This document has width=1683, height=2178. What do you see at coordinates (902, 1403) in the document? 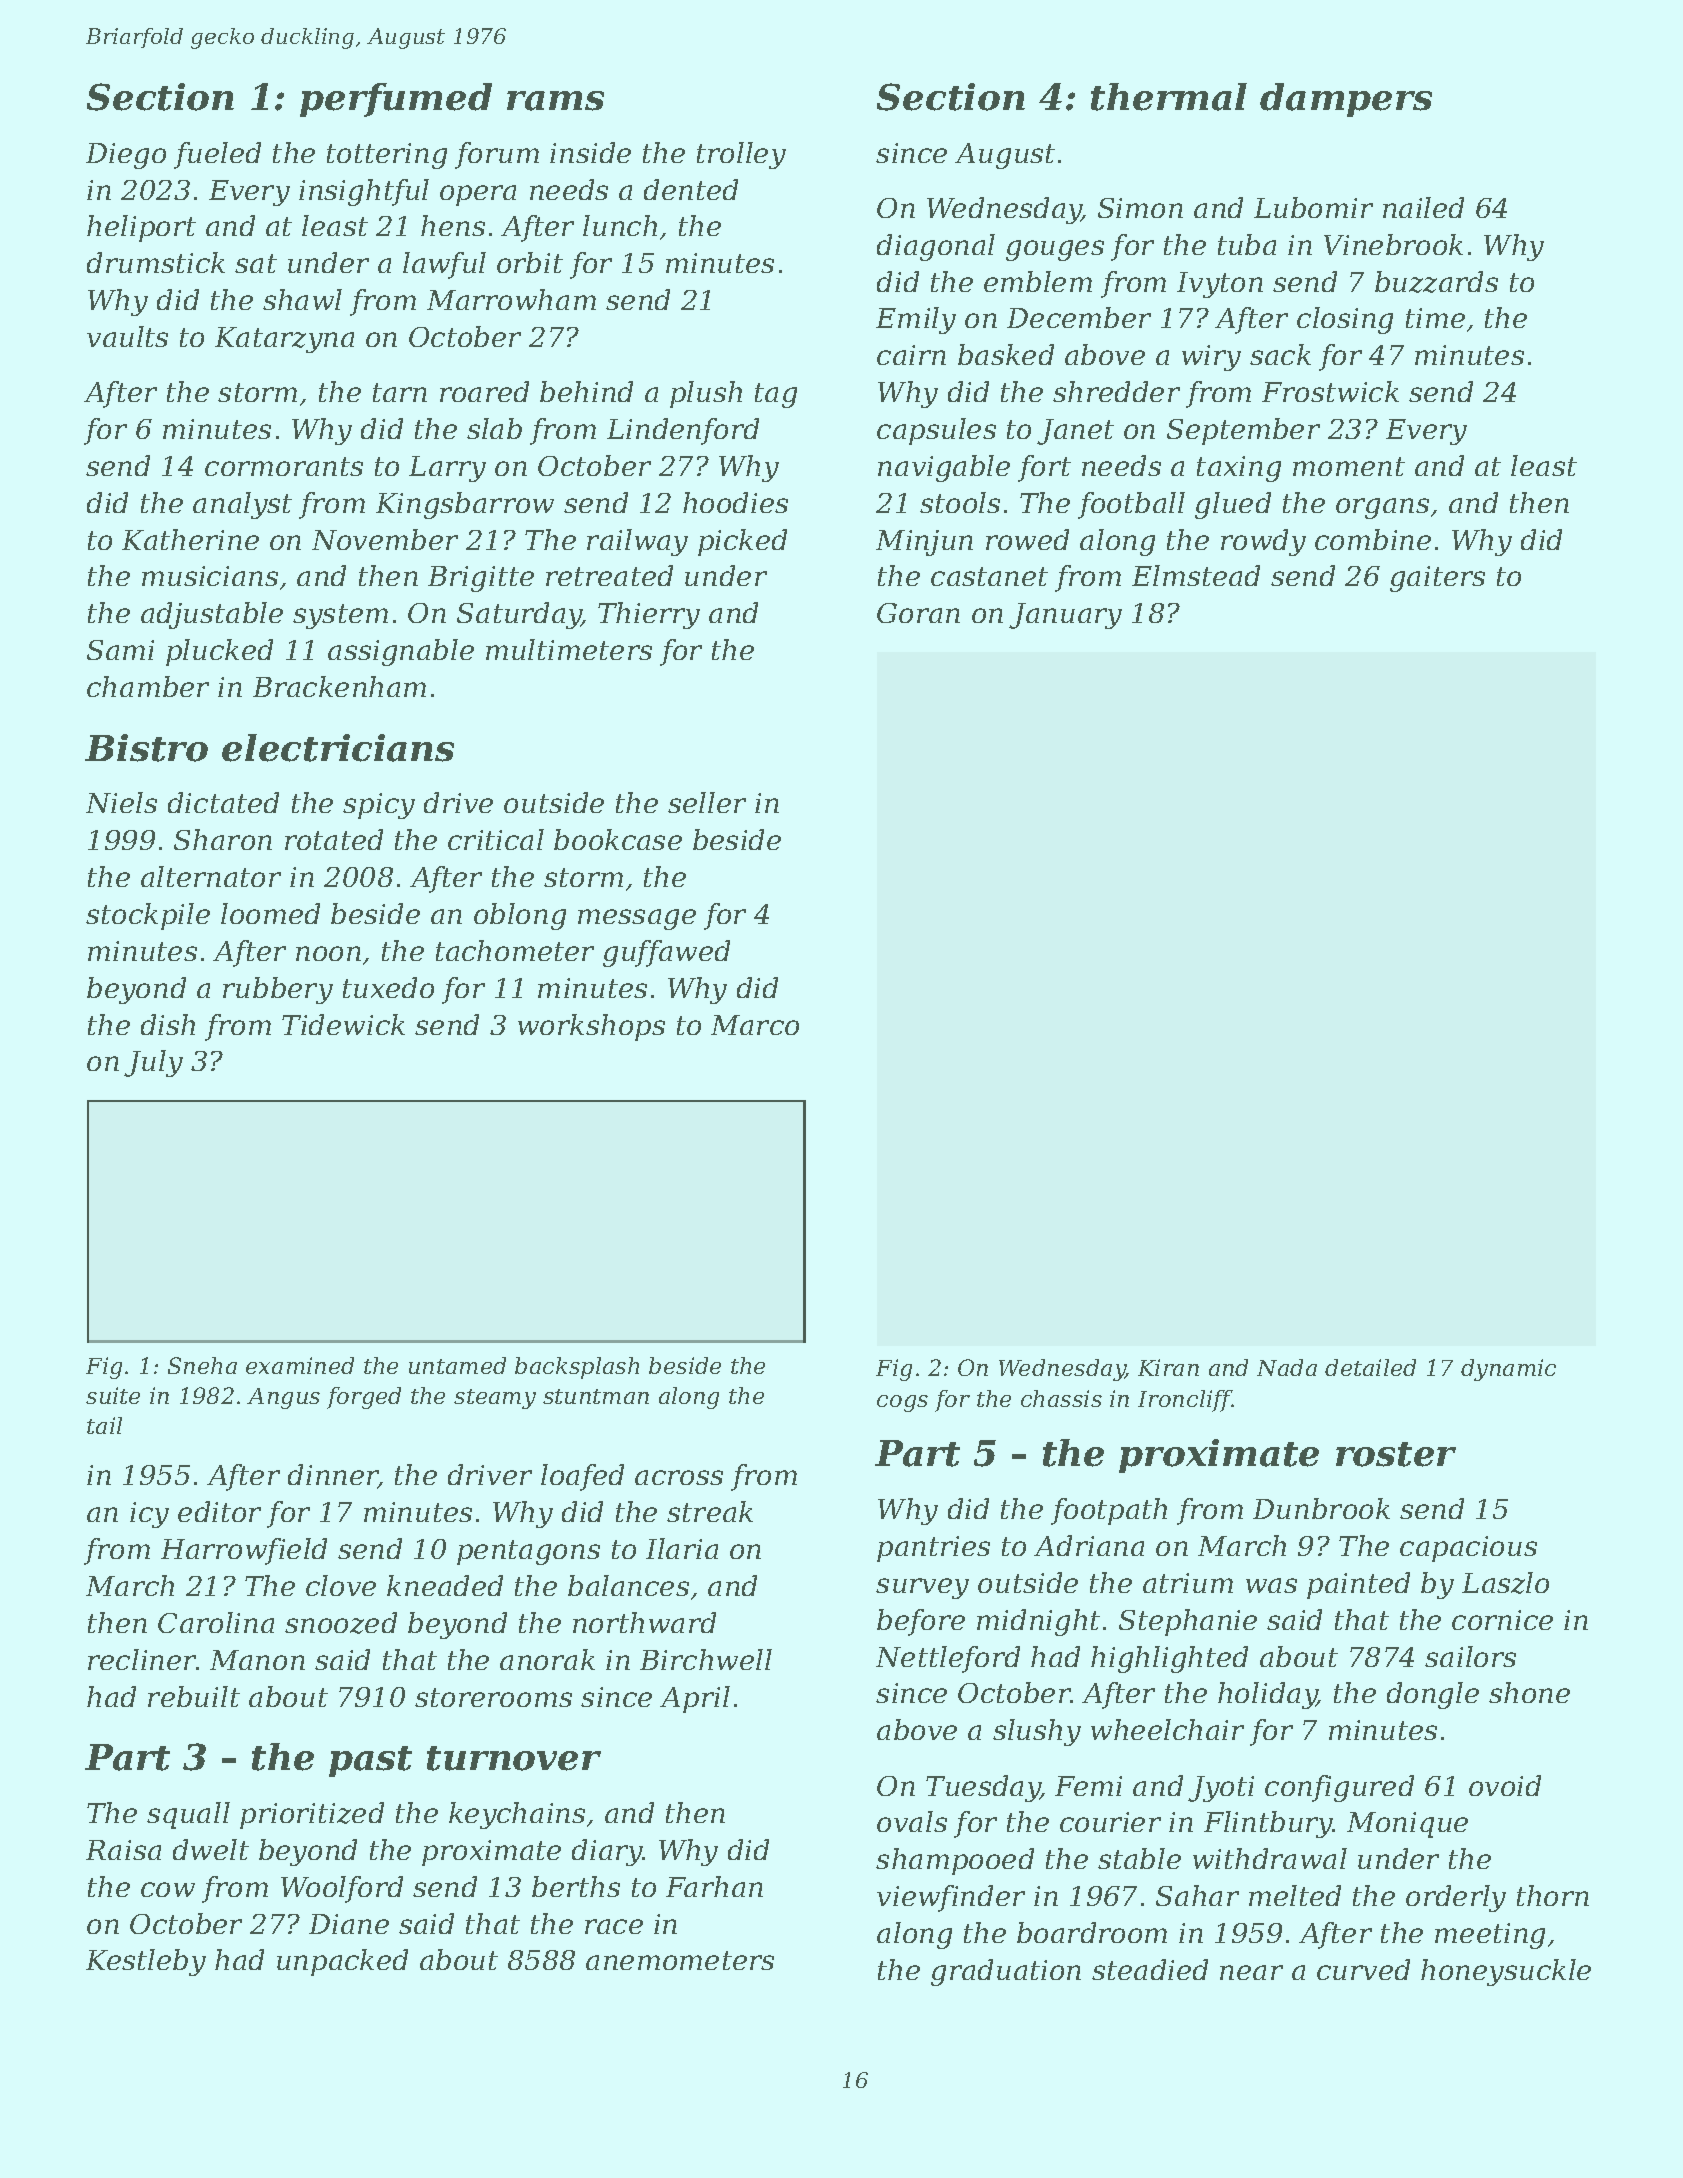
I see `cogs` at bounding box center [902, 1403].
